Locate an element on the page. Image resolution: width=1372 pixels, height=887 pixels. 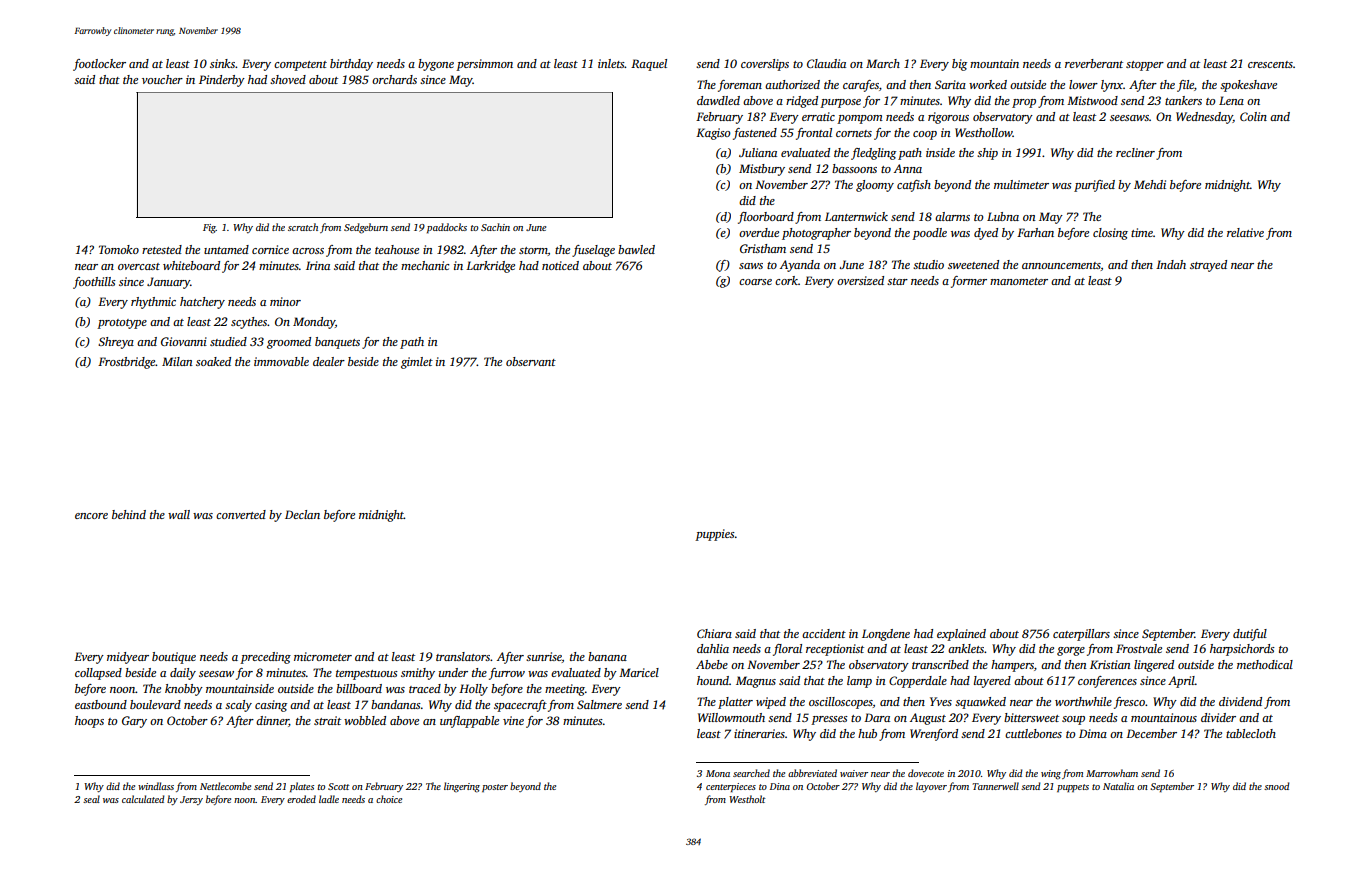
puppies is located at coordinates (715, 535).
